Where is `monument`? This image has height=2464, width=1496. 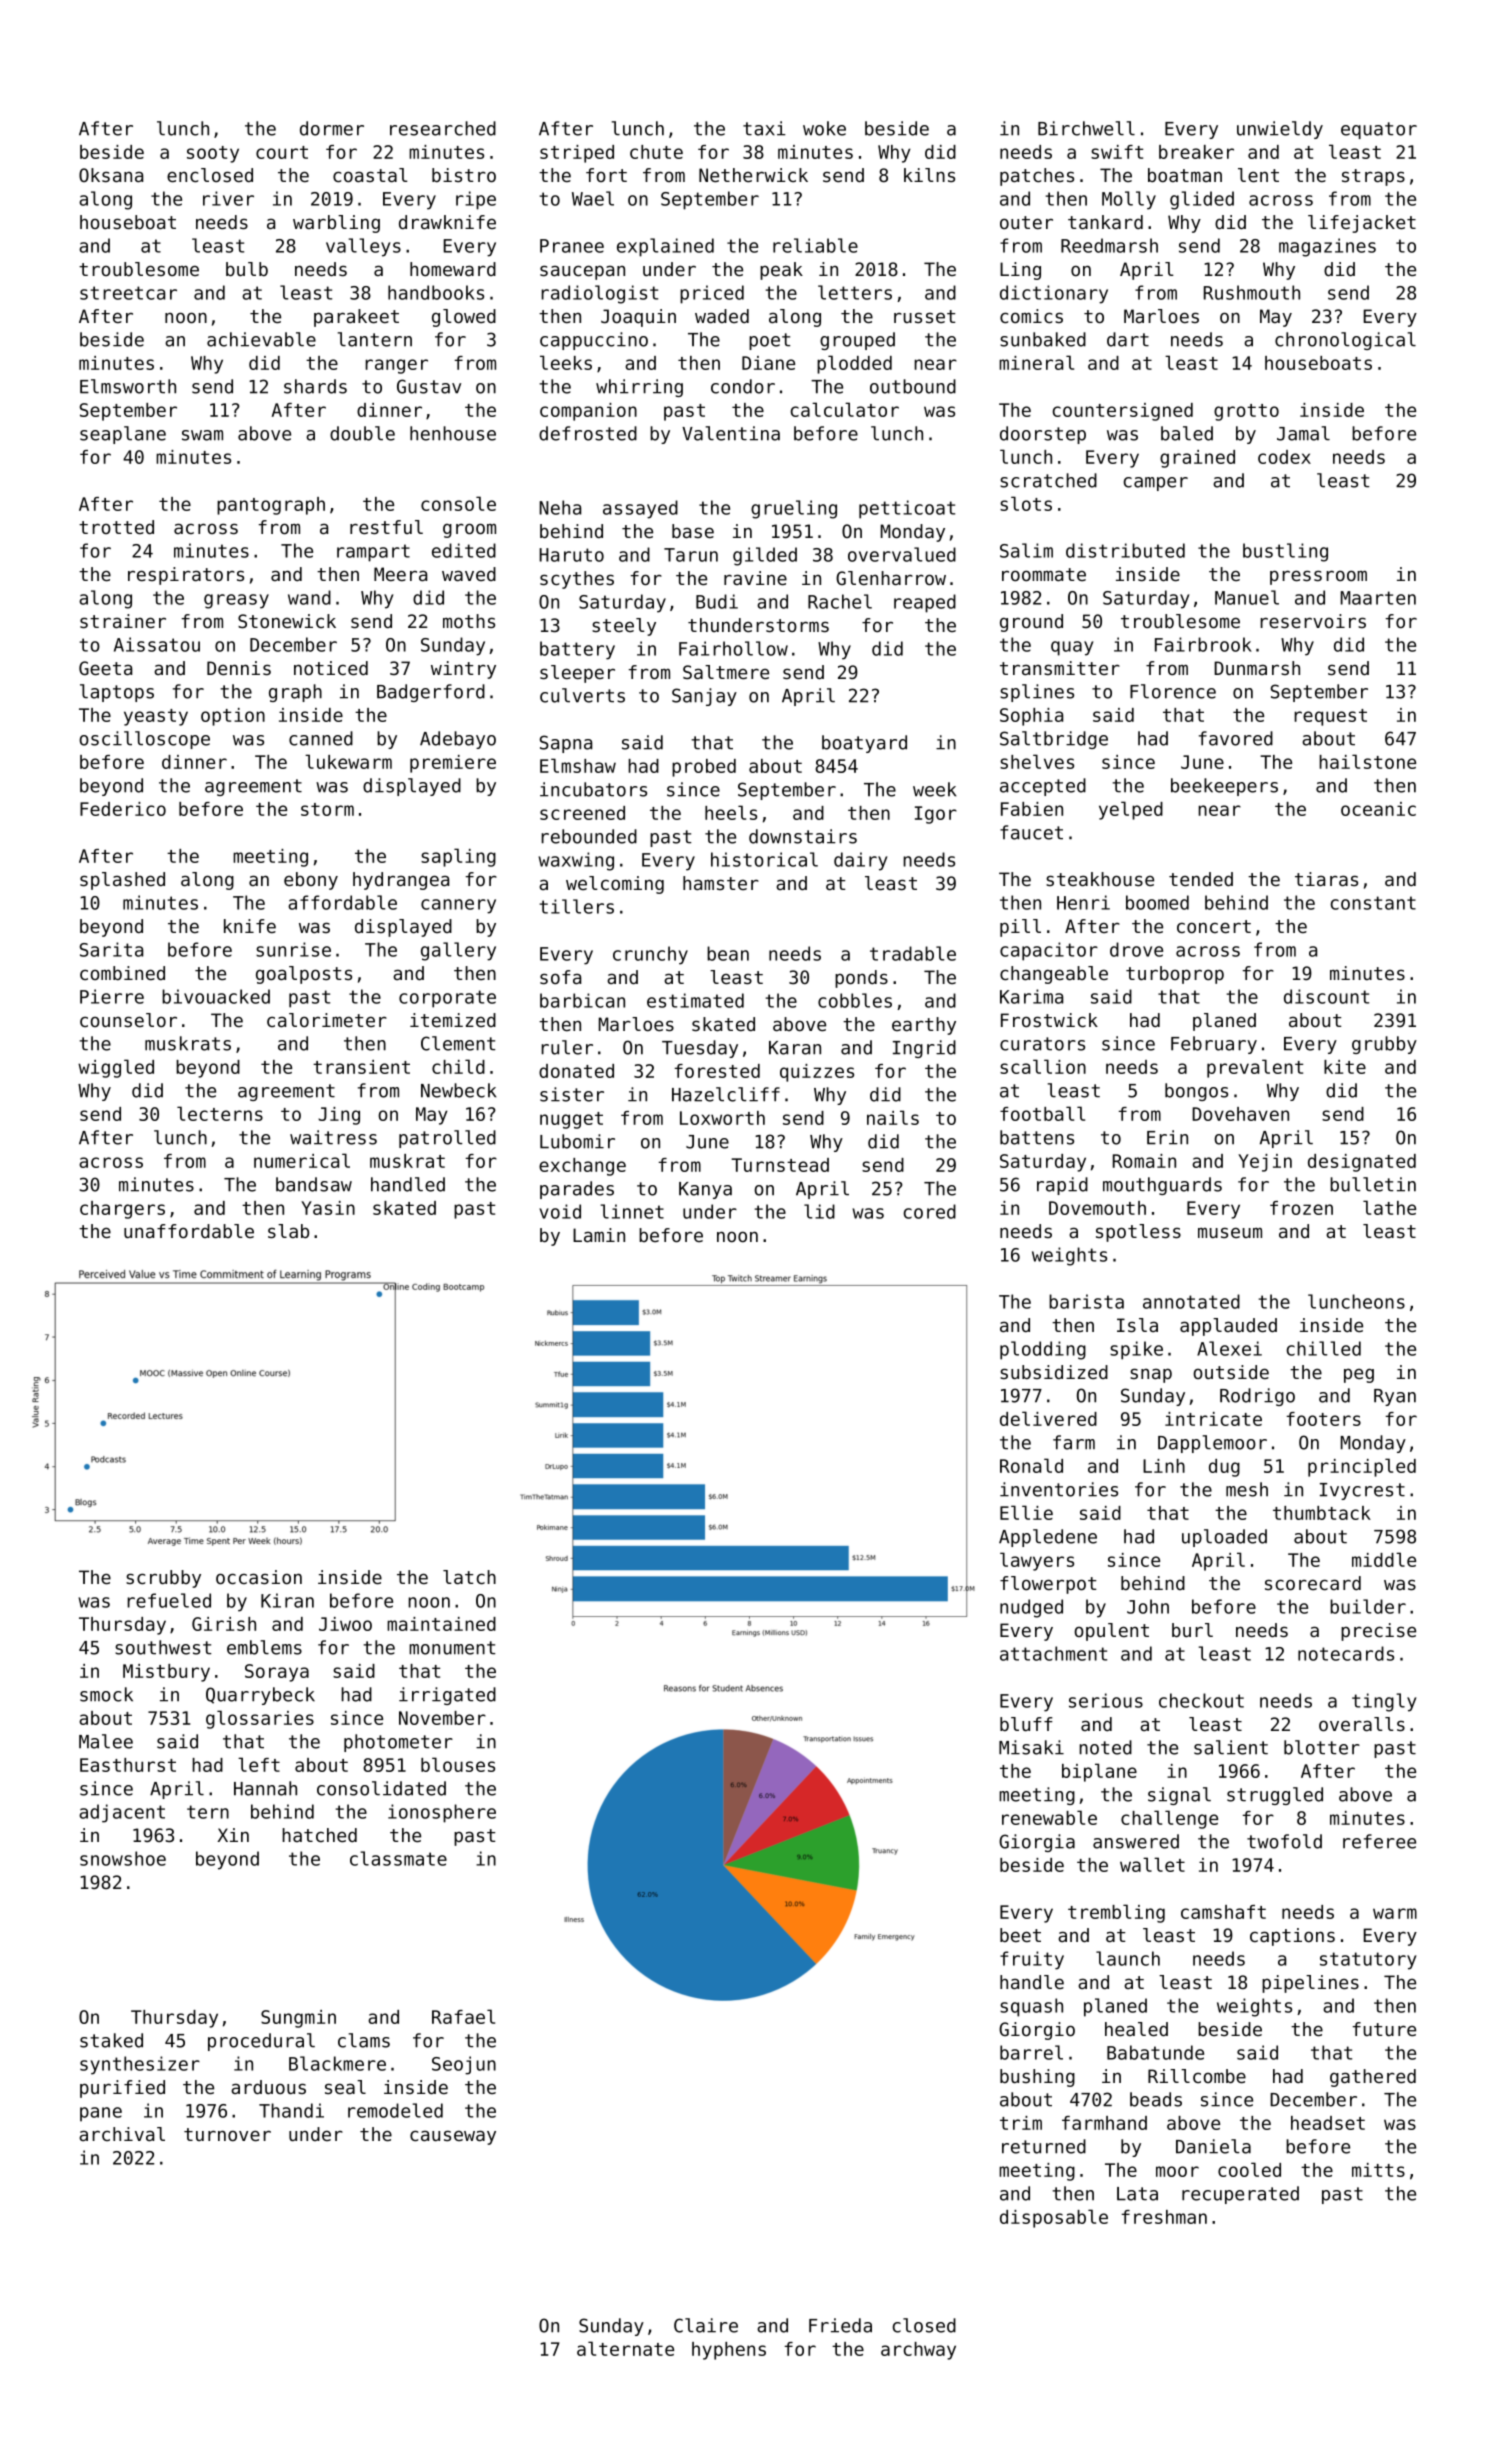
monument is located at coordinates (452, 1648).
